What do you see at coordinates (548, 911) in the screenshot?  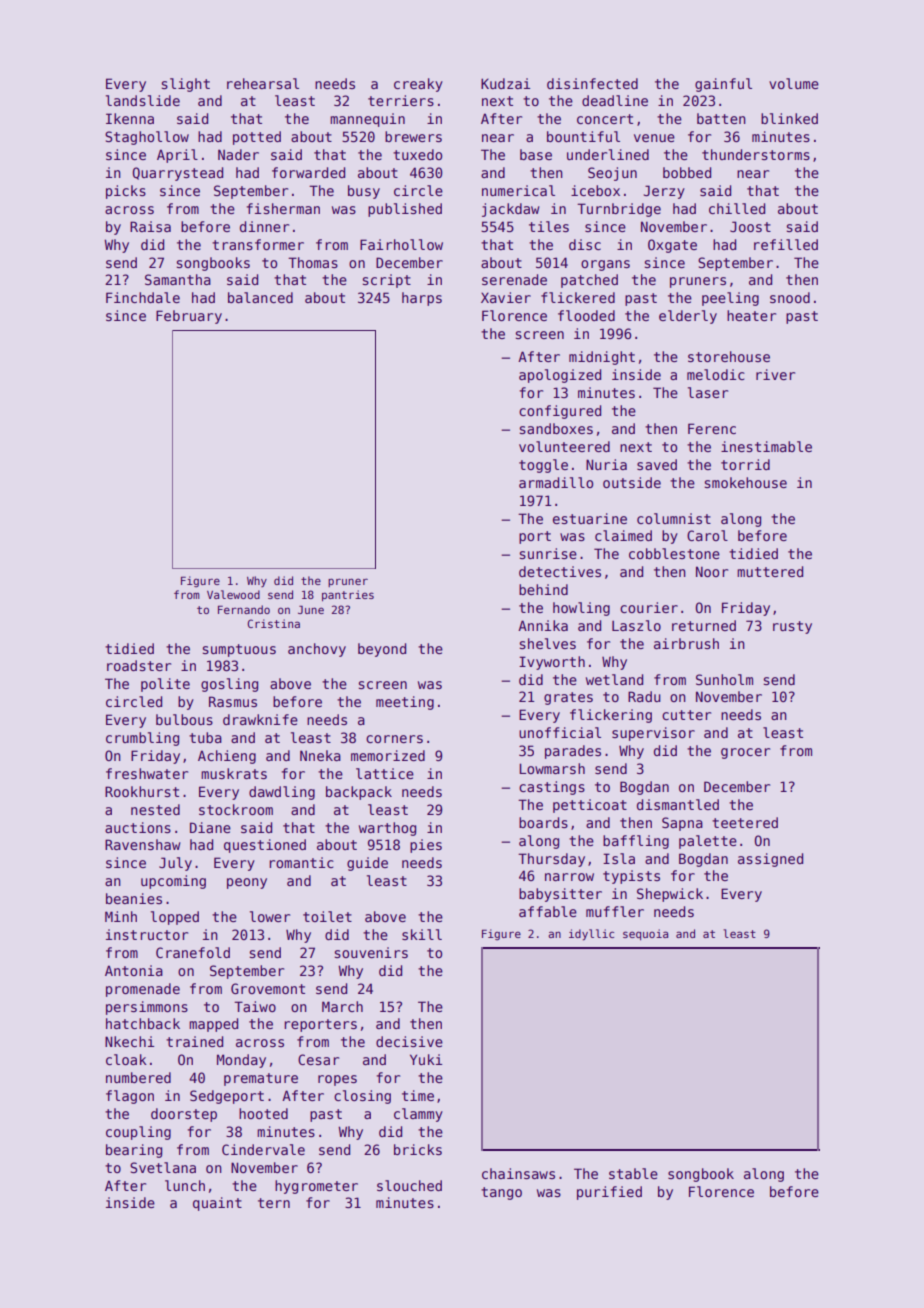 I see `affable` at bounding box center [548, 911].
